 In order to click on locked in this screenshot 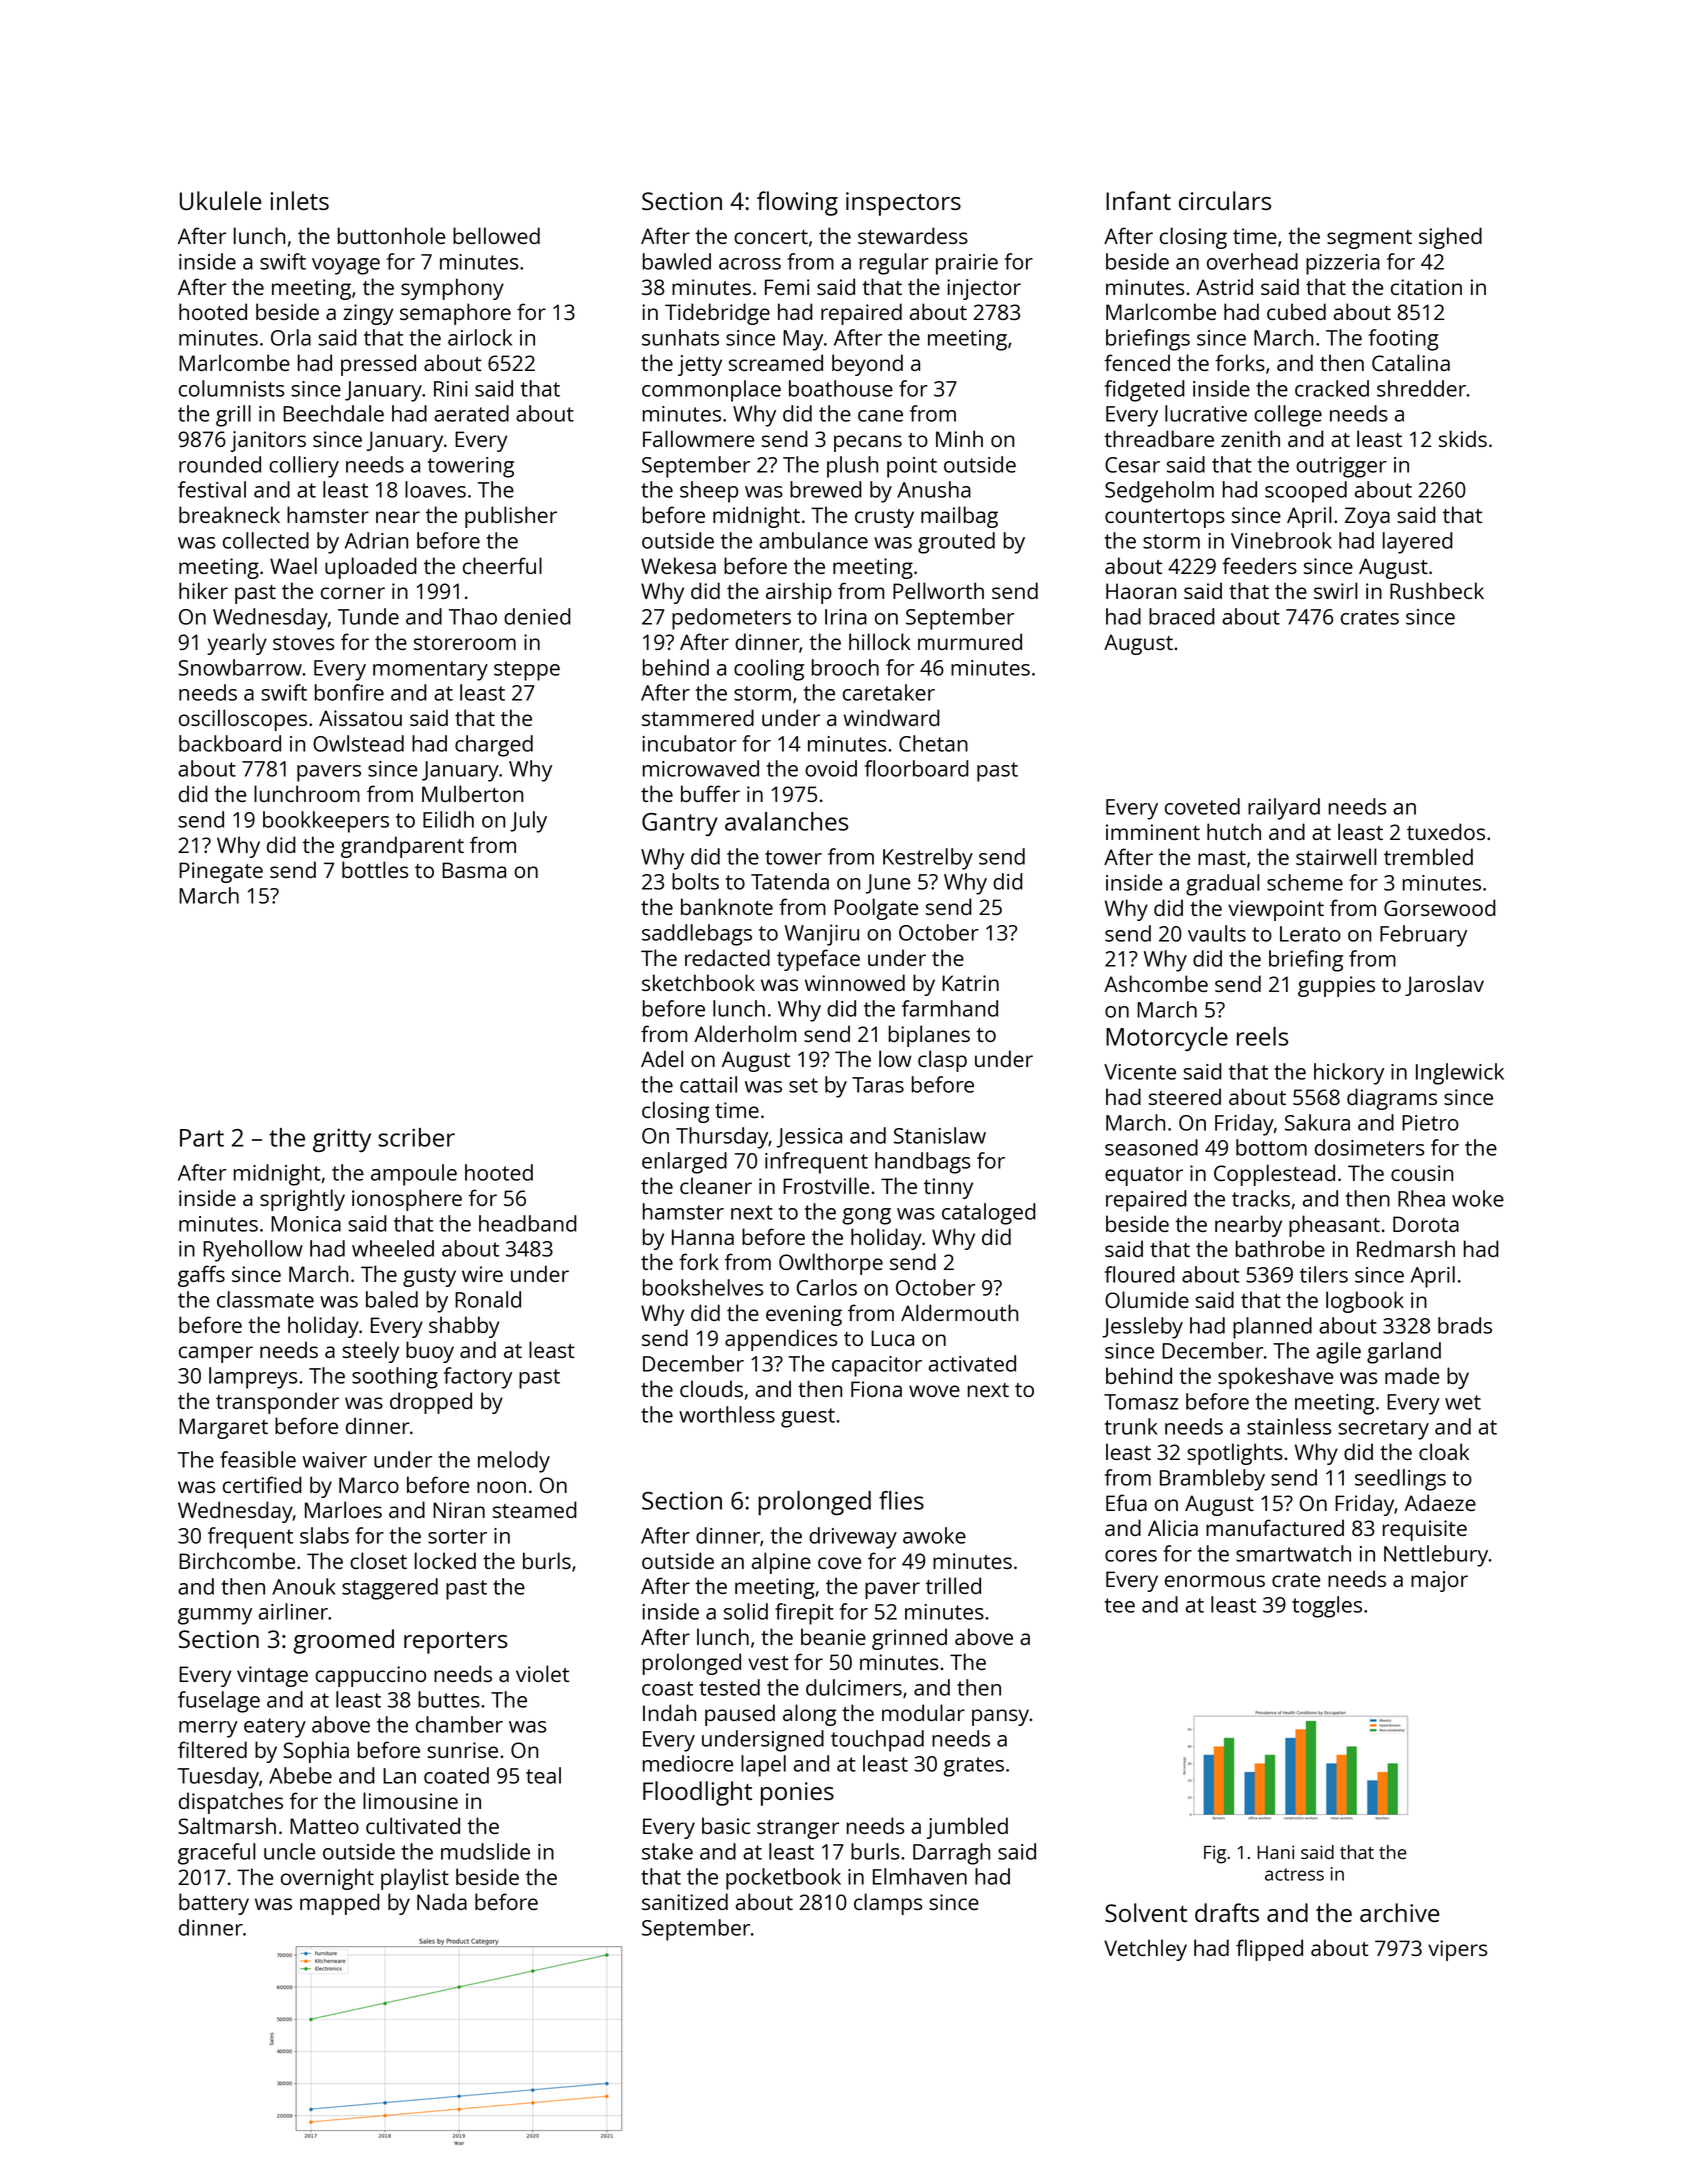, I will do `click(445, 1560)`.
